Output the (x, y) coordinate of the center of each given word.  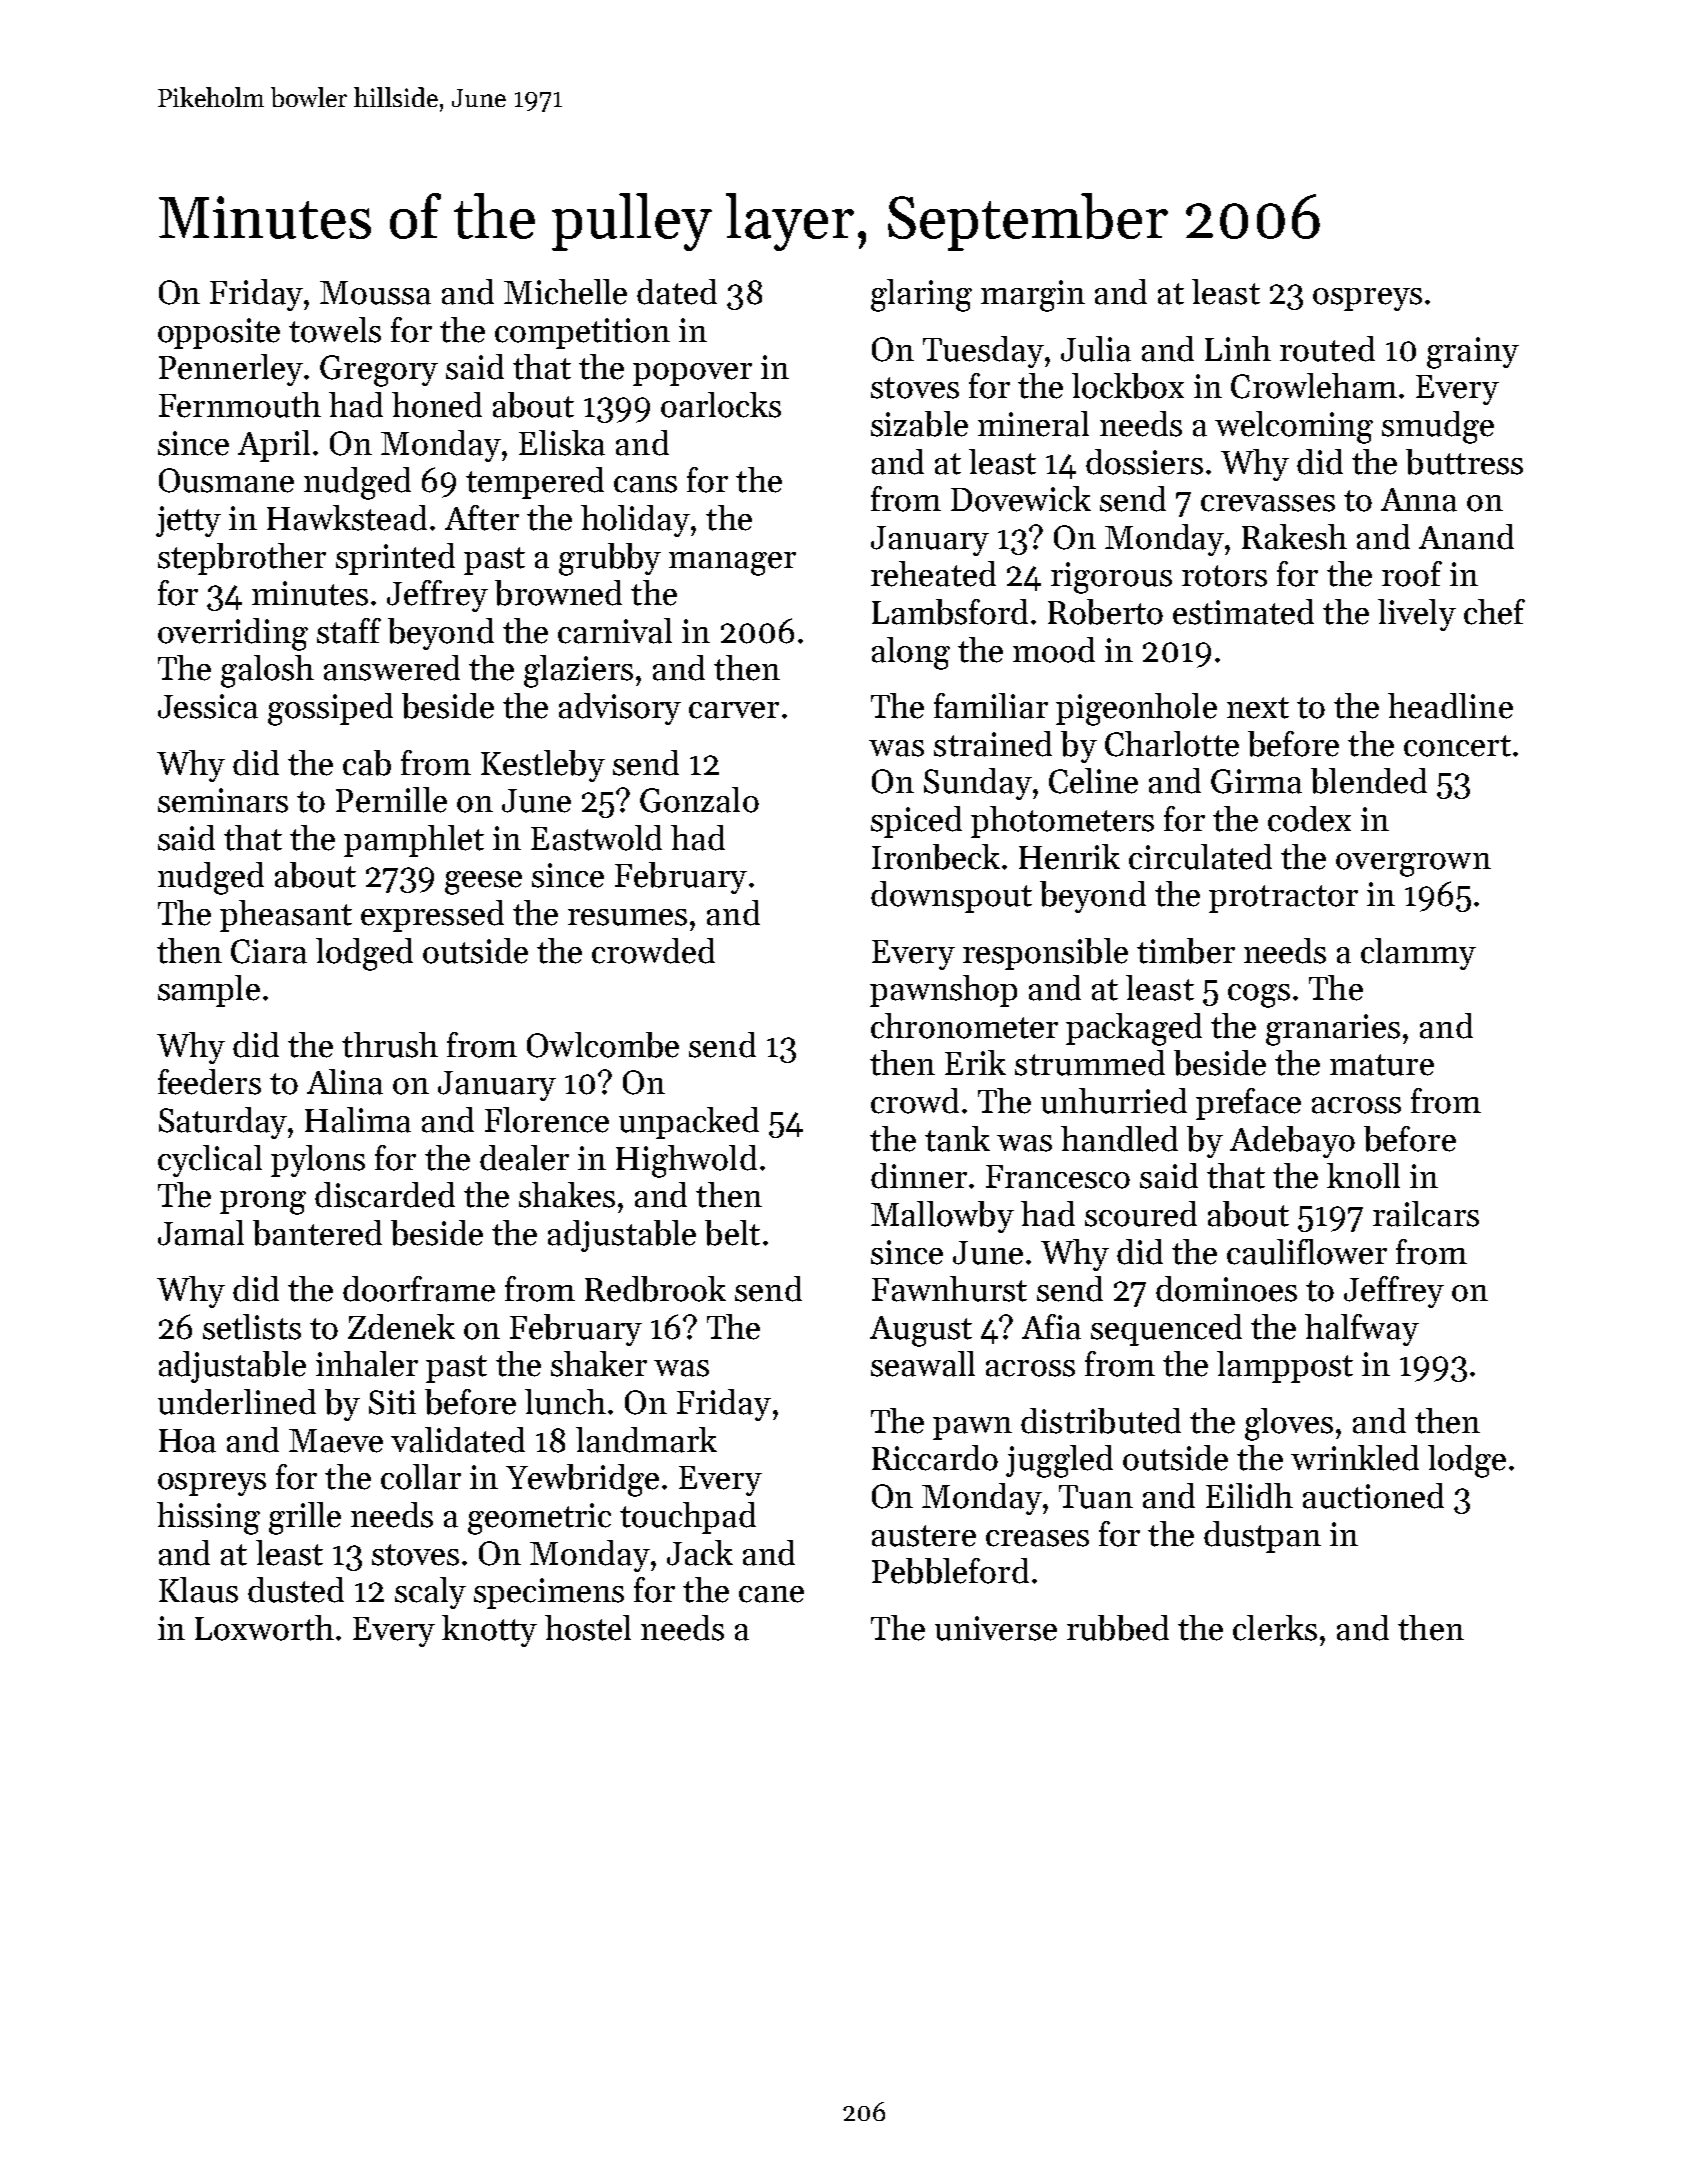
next (1258, 708)
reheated (933, 574)
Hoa (187, 1441)
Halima (358, 1120)
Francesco (1058, 1177)
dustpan (1262, 1537)
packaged (1134, 1029)
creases (1037, 1538)
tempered (535, 483)
